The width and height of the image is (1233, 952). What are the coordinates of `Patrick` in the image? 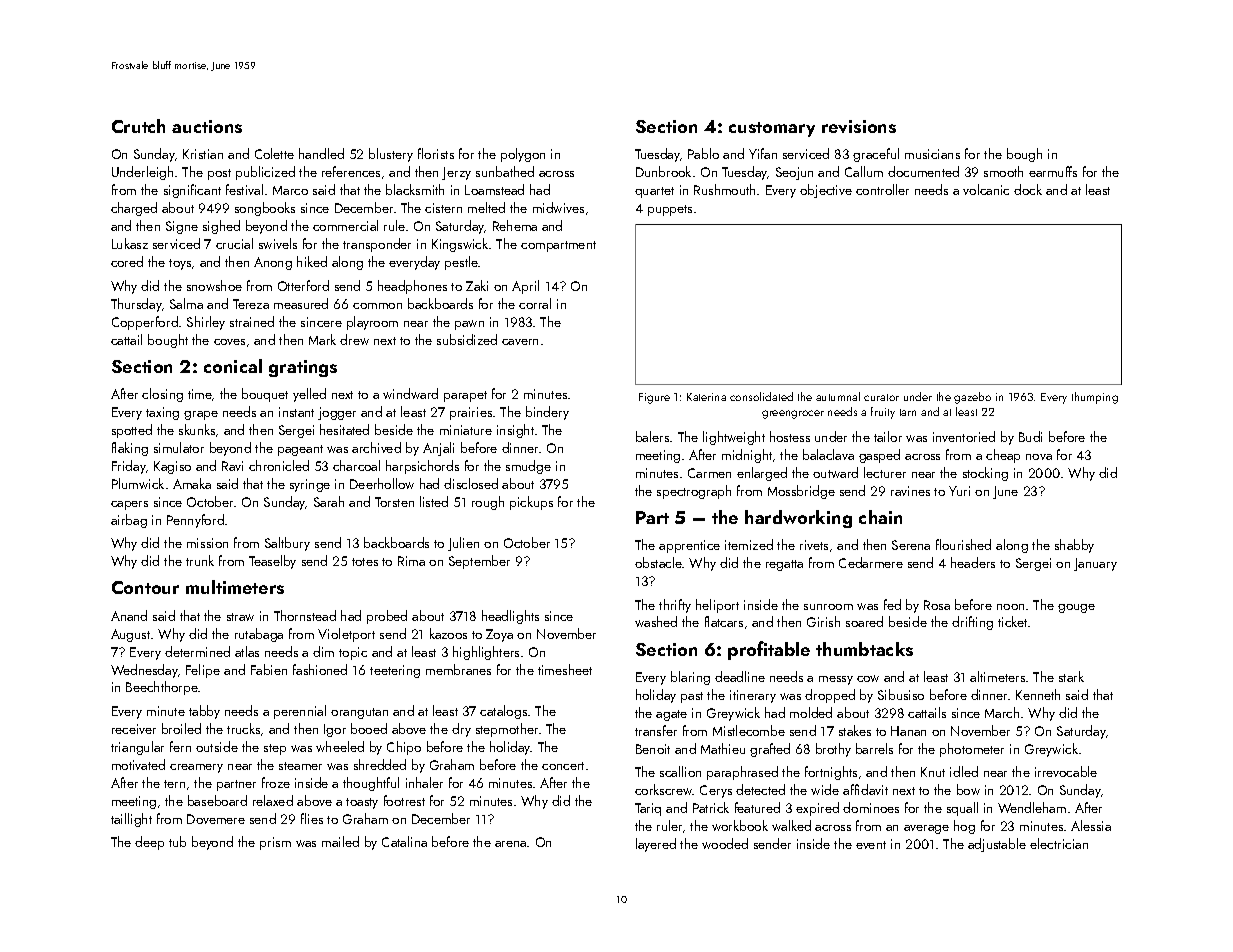 It's located at (711, 807).
